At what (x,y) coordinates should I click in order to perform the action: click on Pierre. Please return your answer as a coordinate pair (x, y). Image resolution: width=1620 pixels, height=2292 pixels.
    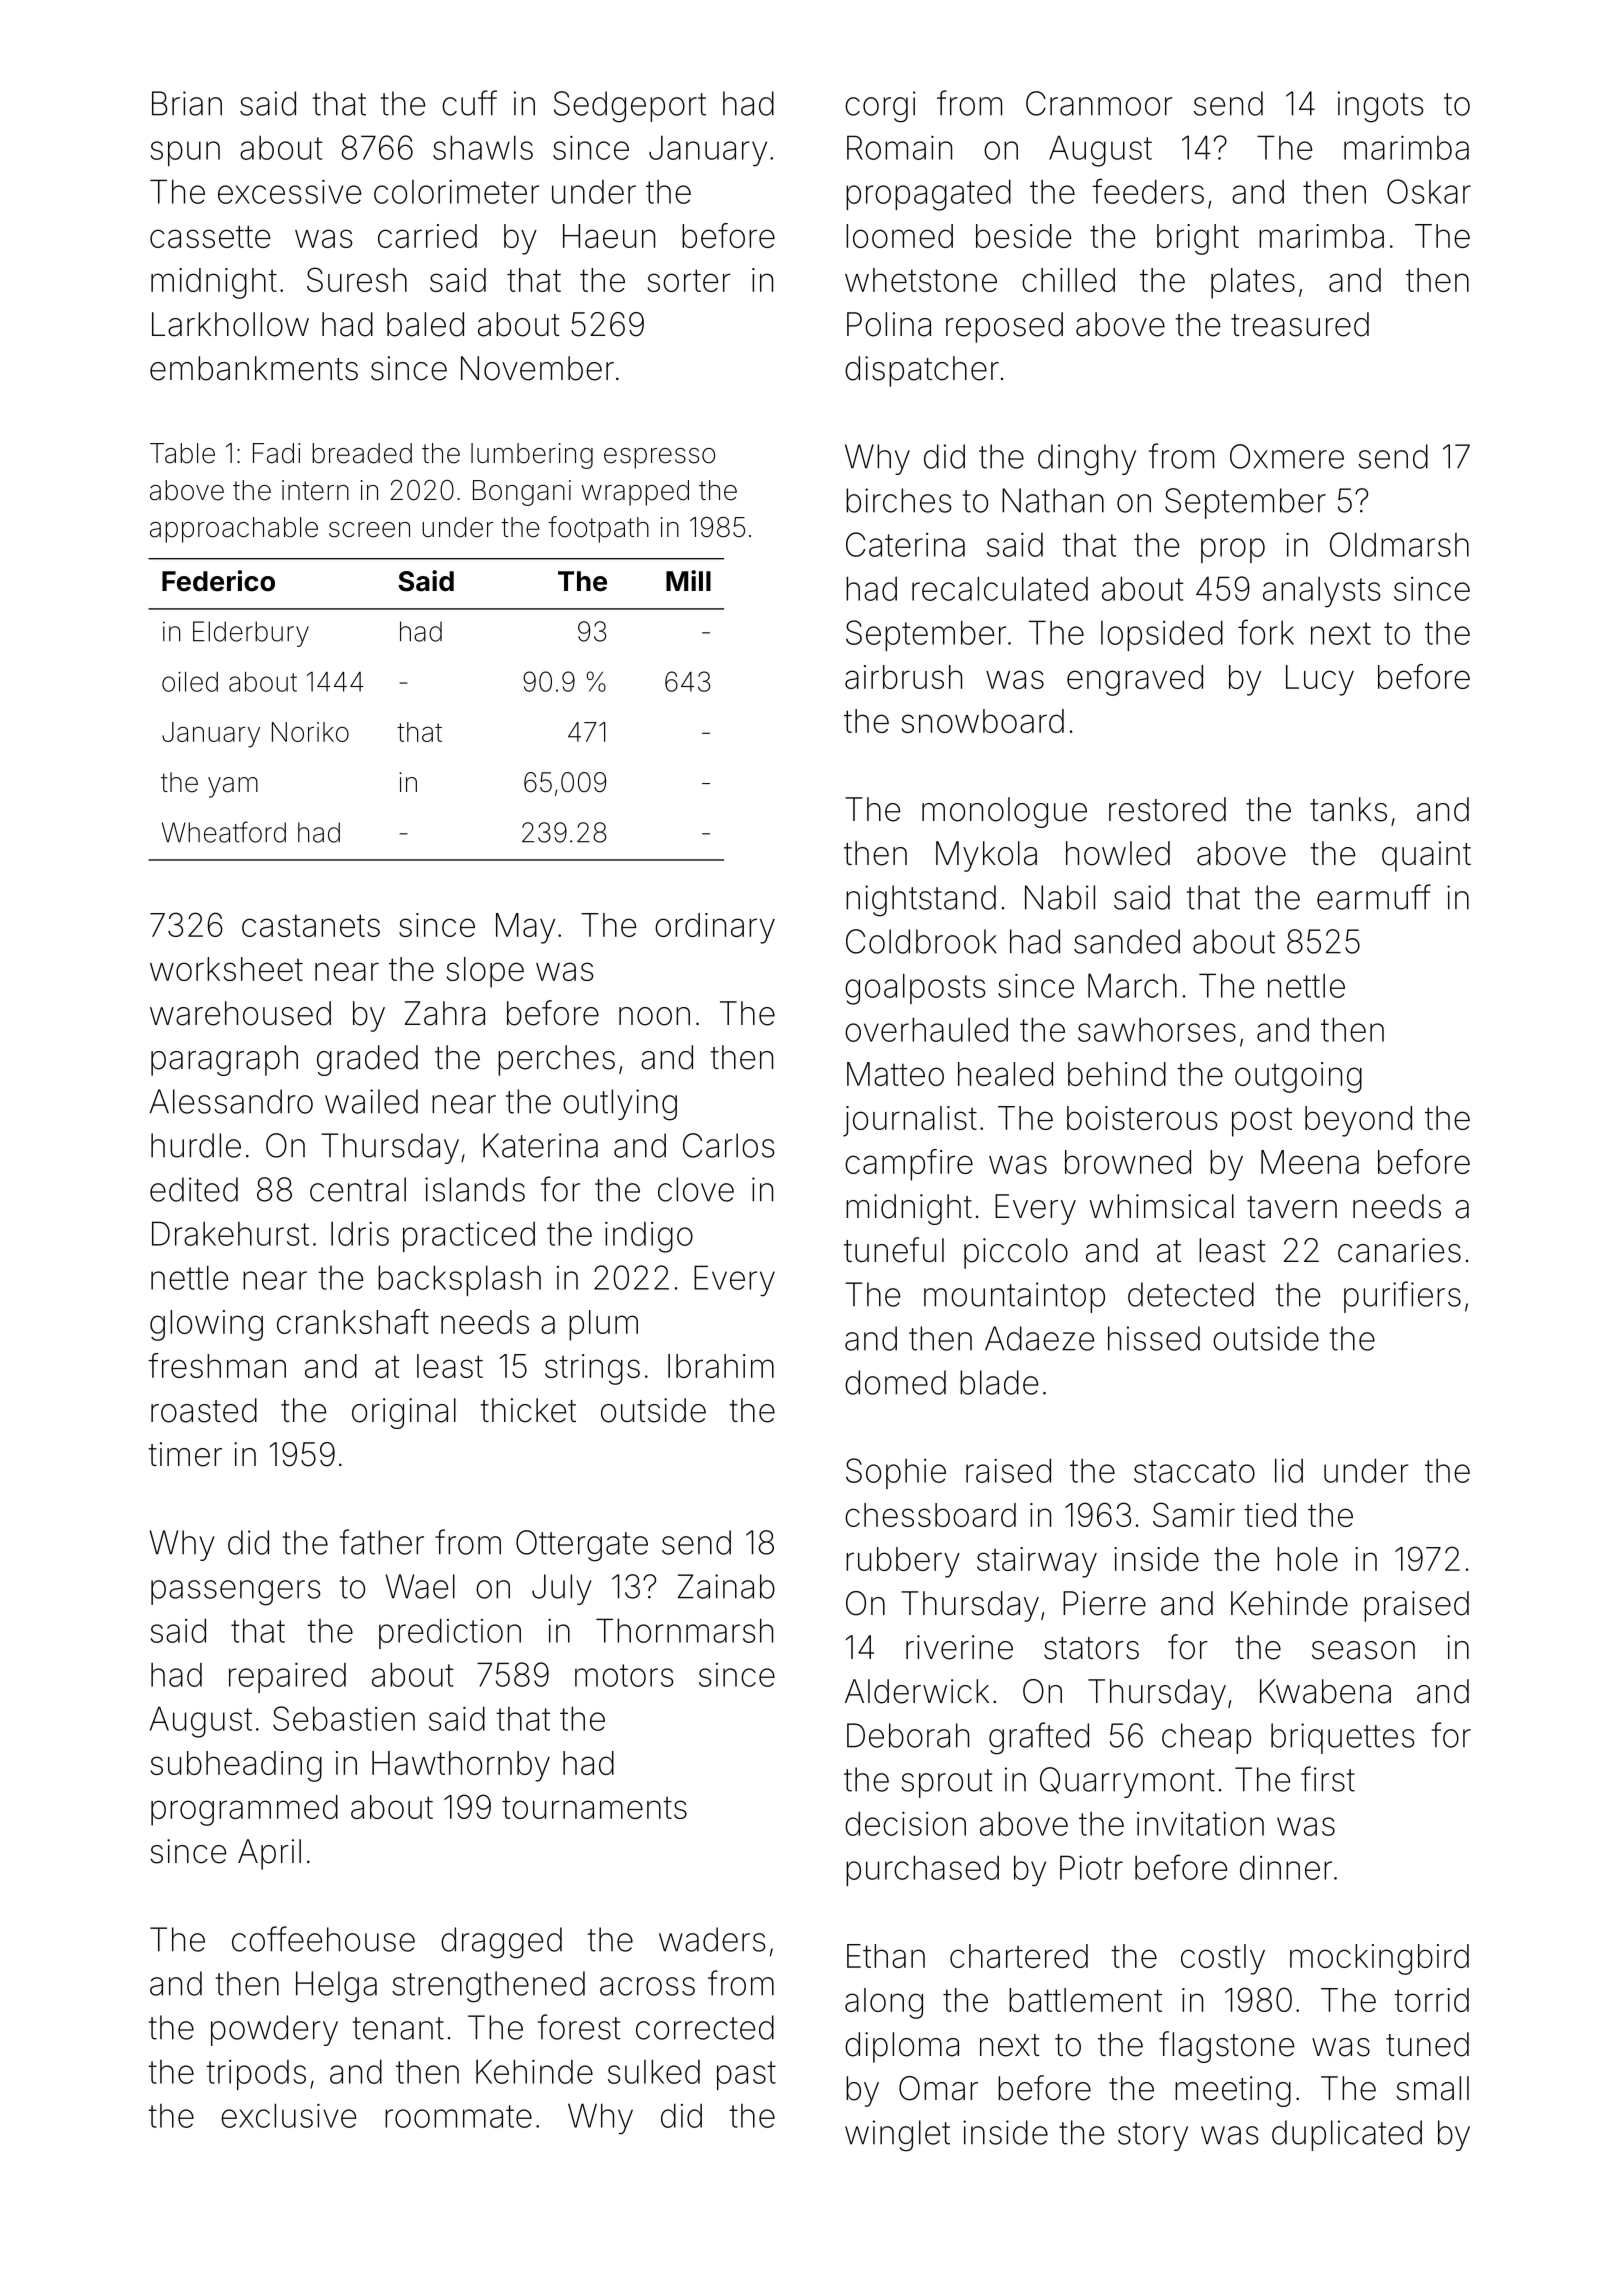
    Looking at the image, I should click on (1104, 1603).
